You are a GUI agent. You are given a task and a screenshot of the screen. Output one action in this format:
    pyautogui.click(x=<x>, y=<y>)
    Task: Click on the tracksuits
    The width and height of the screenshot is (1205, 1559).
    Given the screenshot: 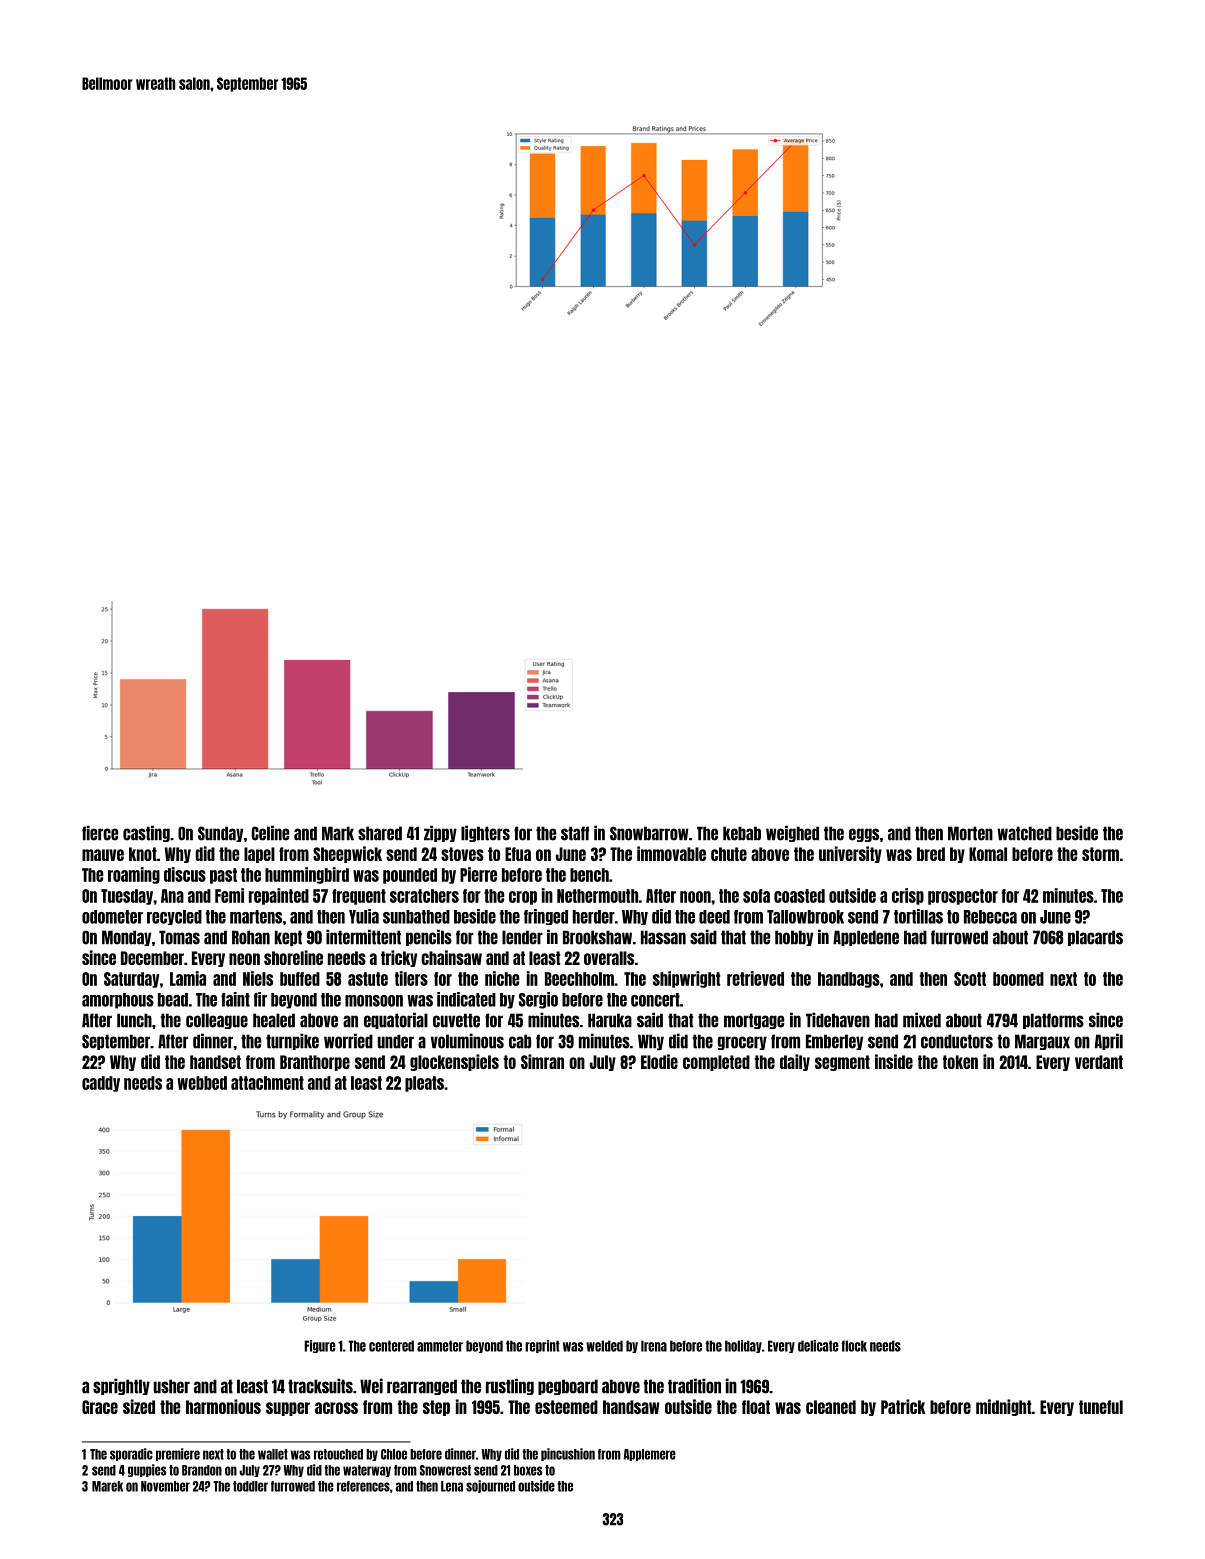 What is the action you would take?
    pyautogui.click(x=320, y=1386)
